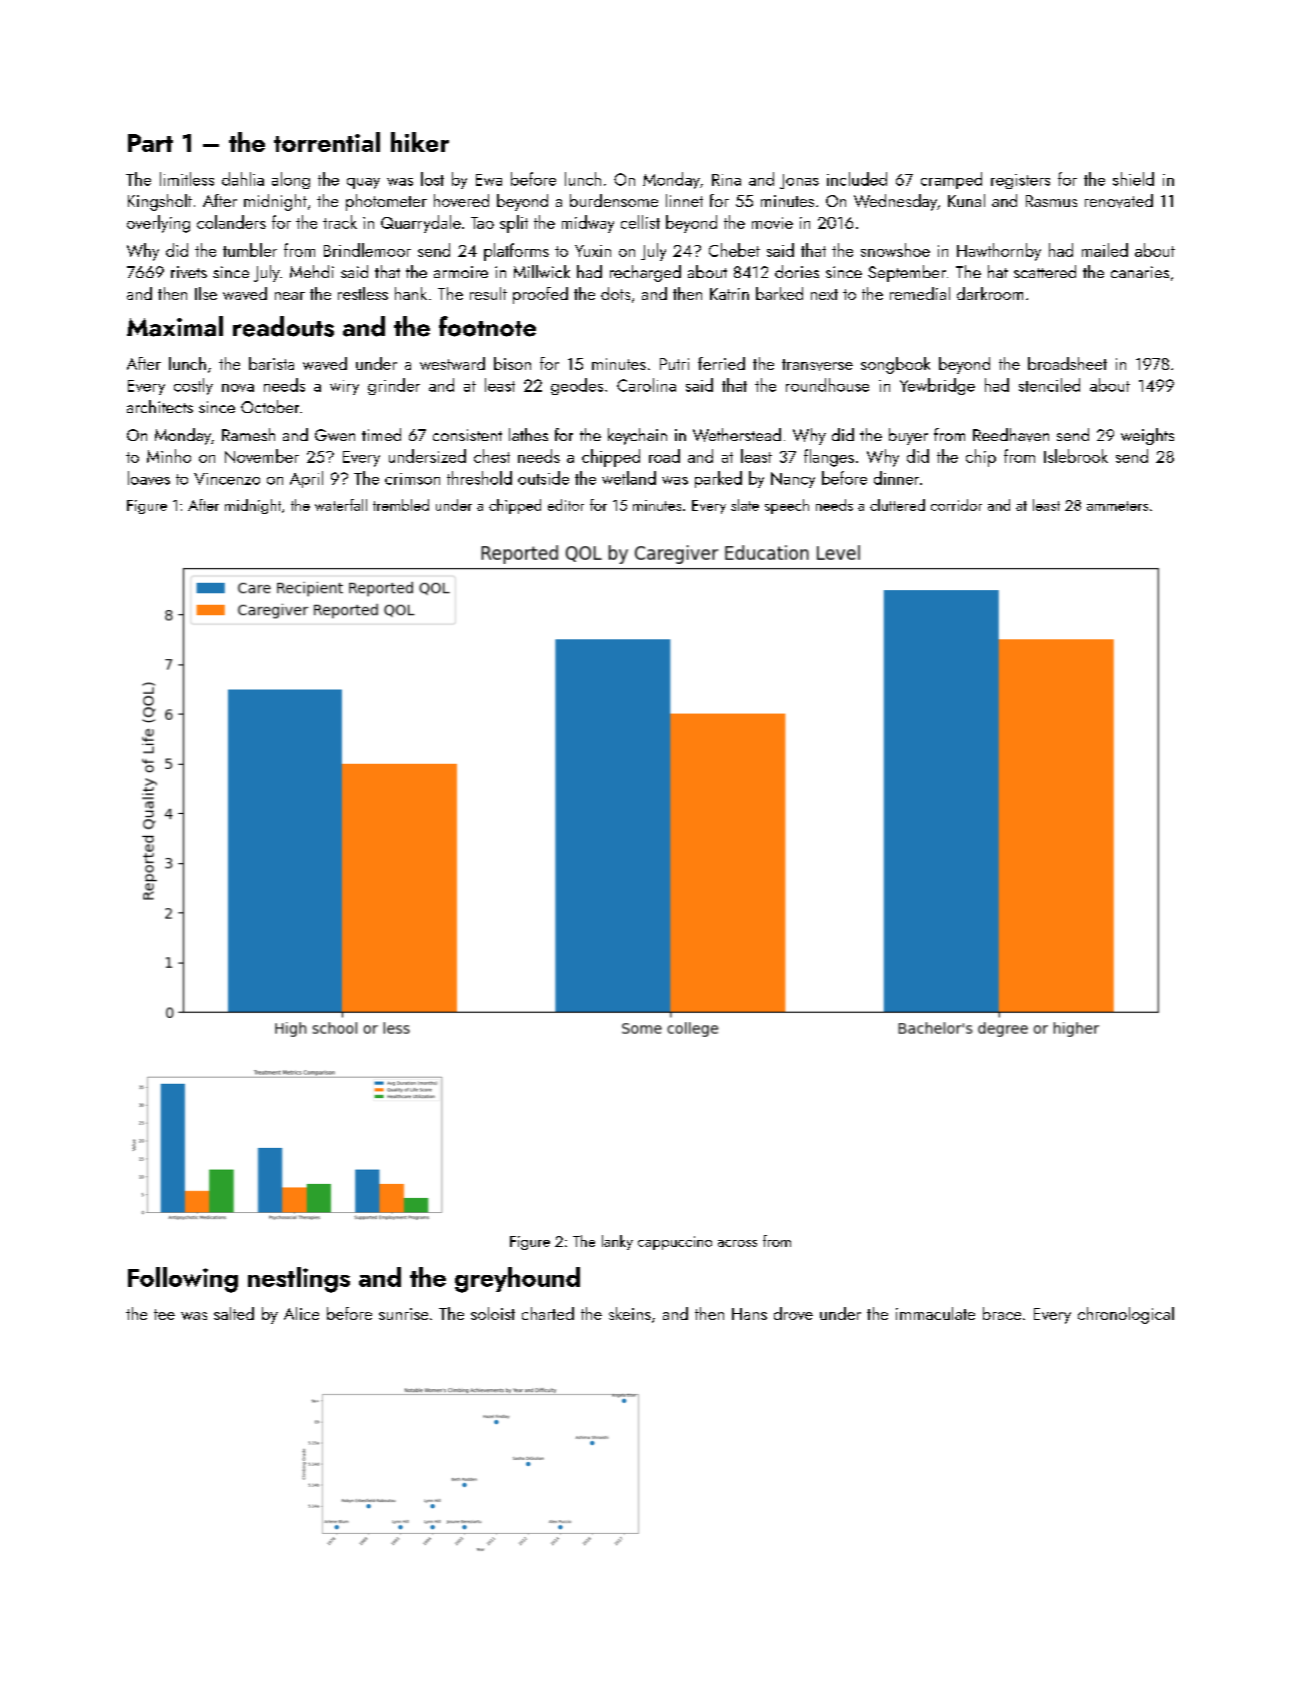 This document has width=1301, height=1684. What do you see at coordinates (749, 1314) in the document?
I see `Hans` at bounding box center [749, 1314].
